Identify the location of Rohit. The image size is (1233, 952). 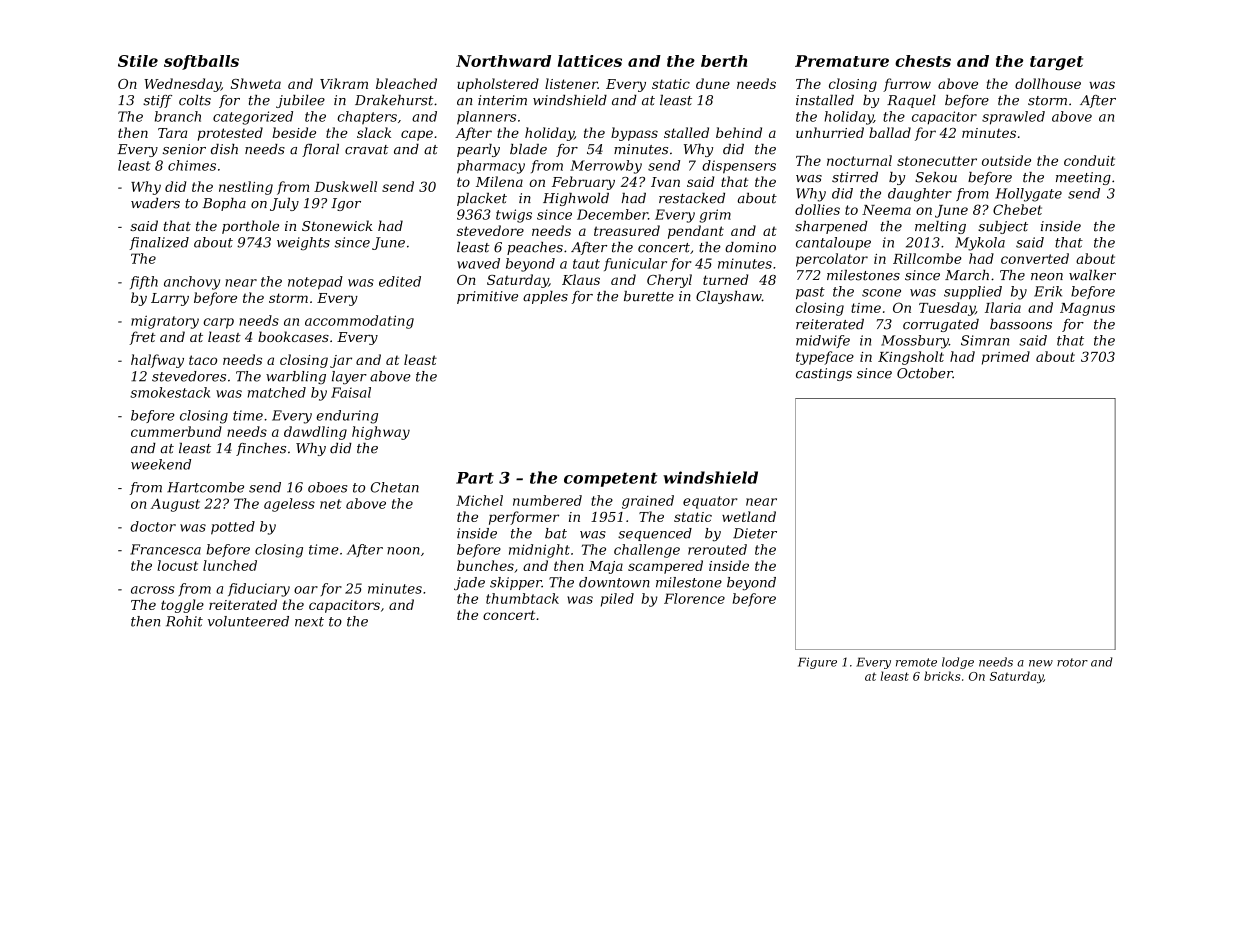
(184, 621).
